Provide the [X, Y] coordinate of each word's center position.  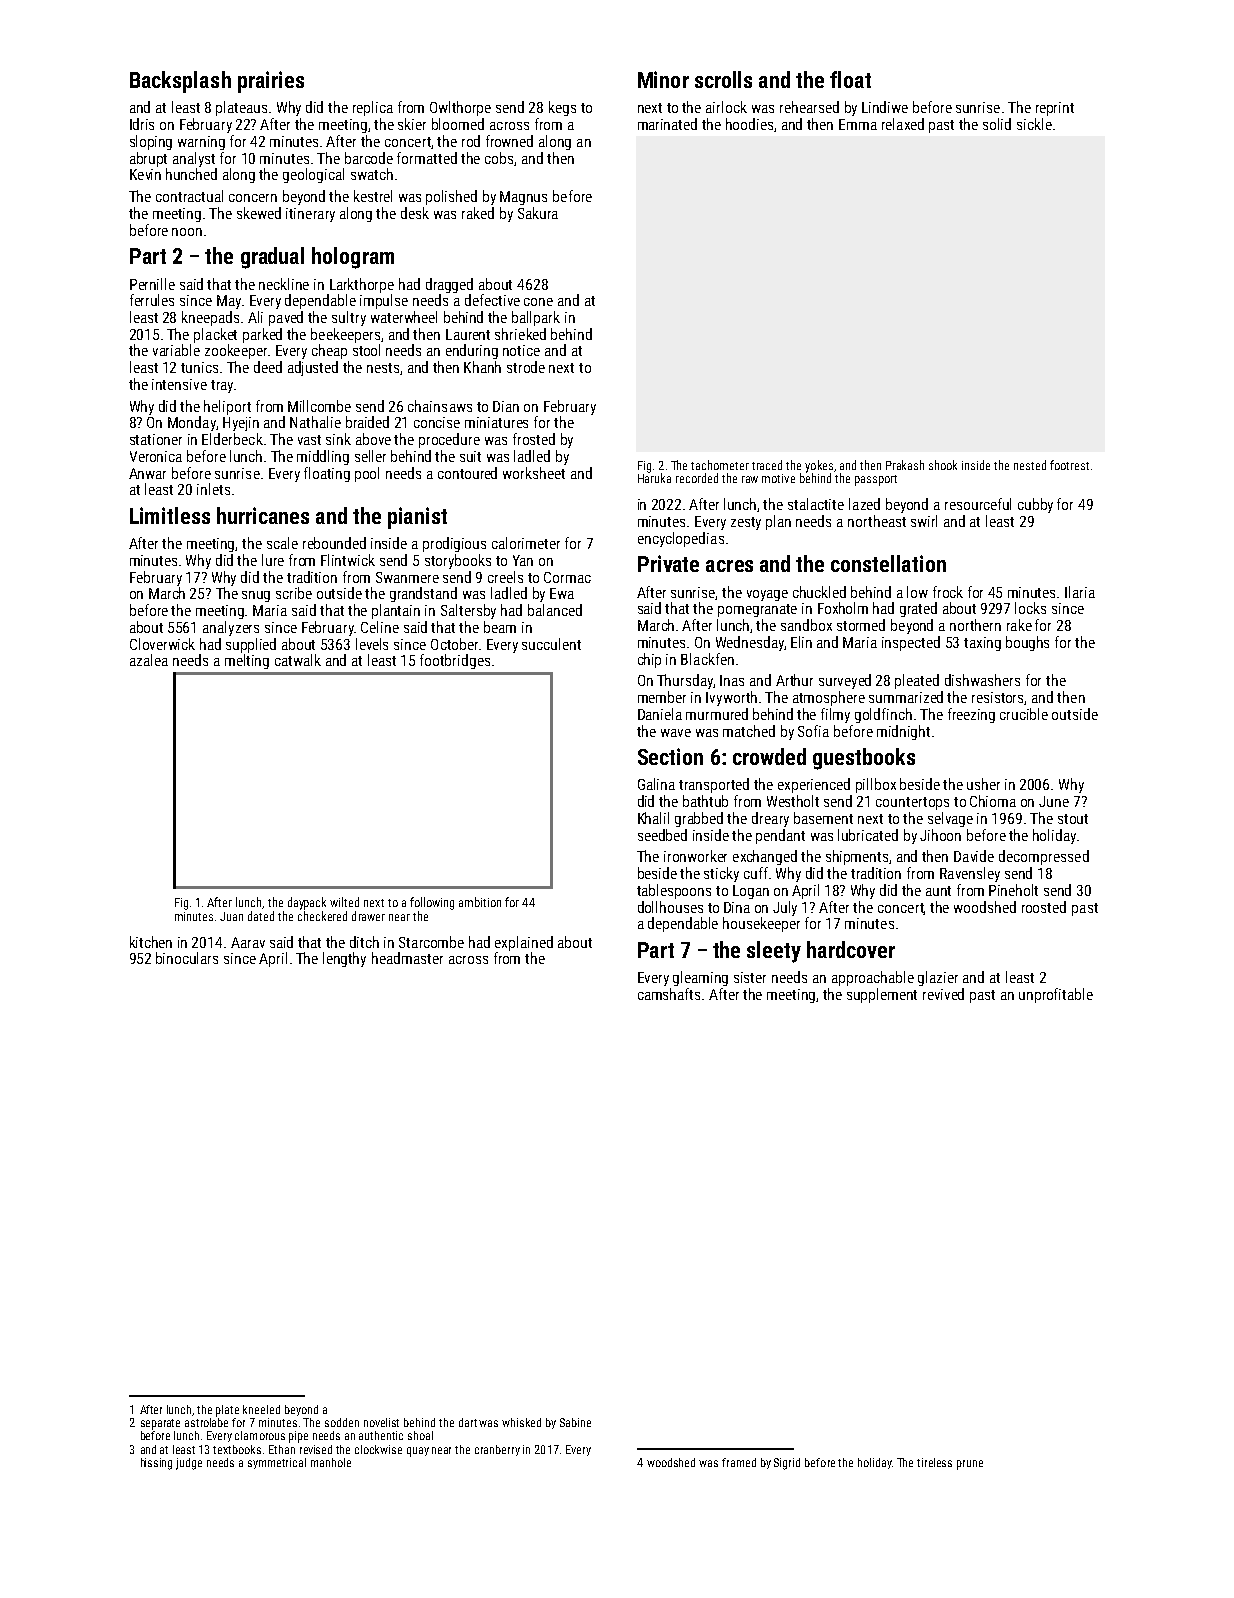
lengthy [344, 959]
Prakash [905, 465]
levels [372, 644]
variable [176, 350]
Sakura [538, 213]
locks [1030, 608]
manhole [331, 1462]
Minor [663, 79]
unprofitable [1056, 995]
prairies [271, 82]
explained [524, 943]
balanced [555, 610]
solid [997, 124]
